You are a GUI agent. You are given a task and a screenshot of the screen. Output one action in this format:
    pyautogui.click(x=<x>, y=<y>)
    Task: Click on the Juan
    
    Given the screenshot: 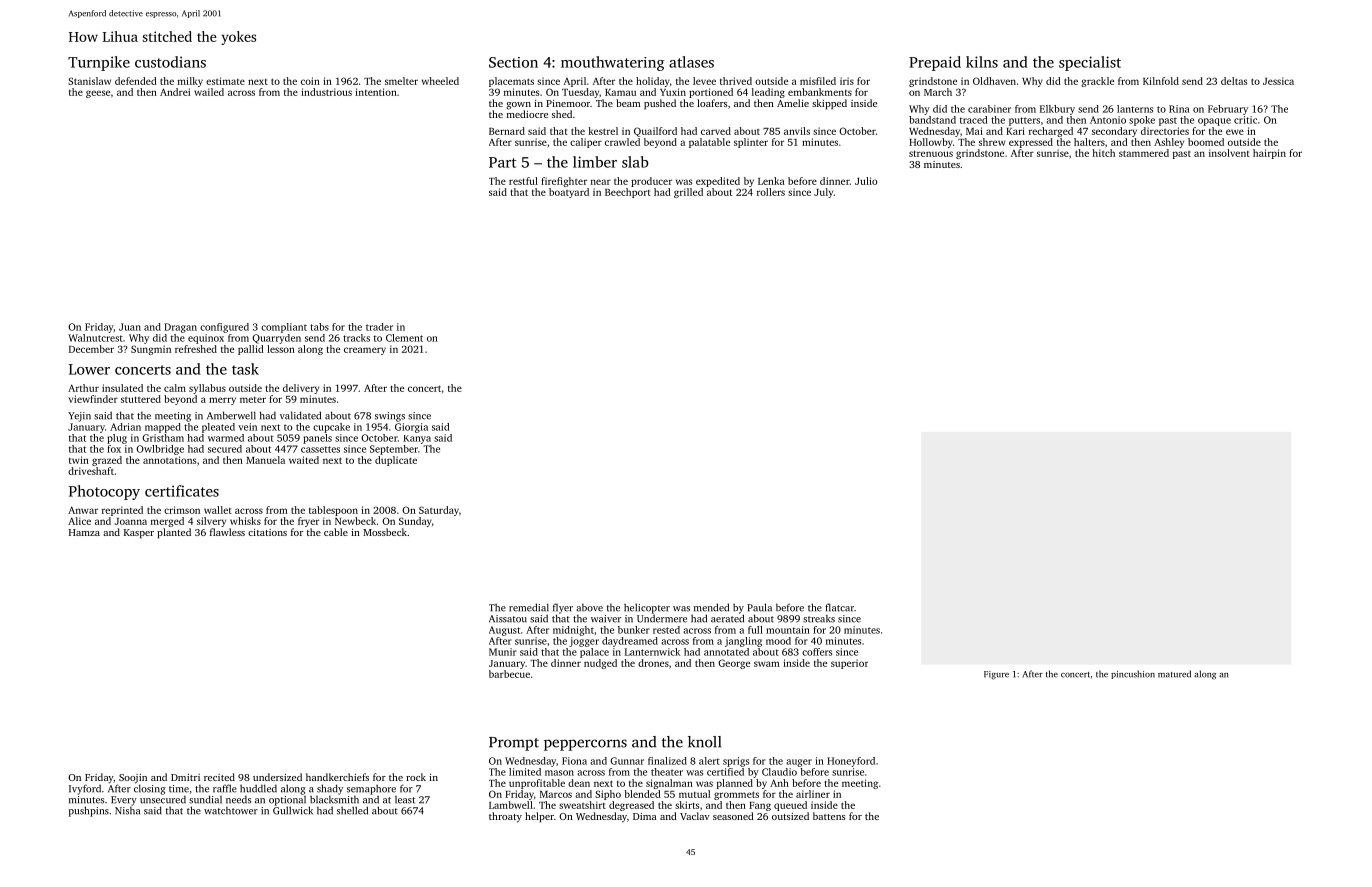 What is the action you would take?
    pyautogui.click(x=130, y=327)
